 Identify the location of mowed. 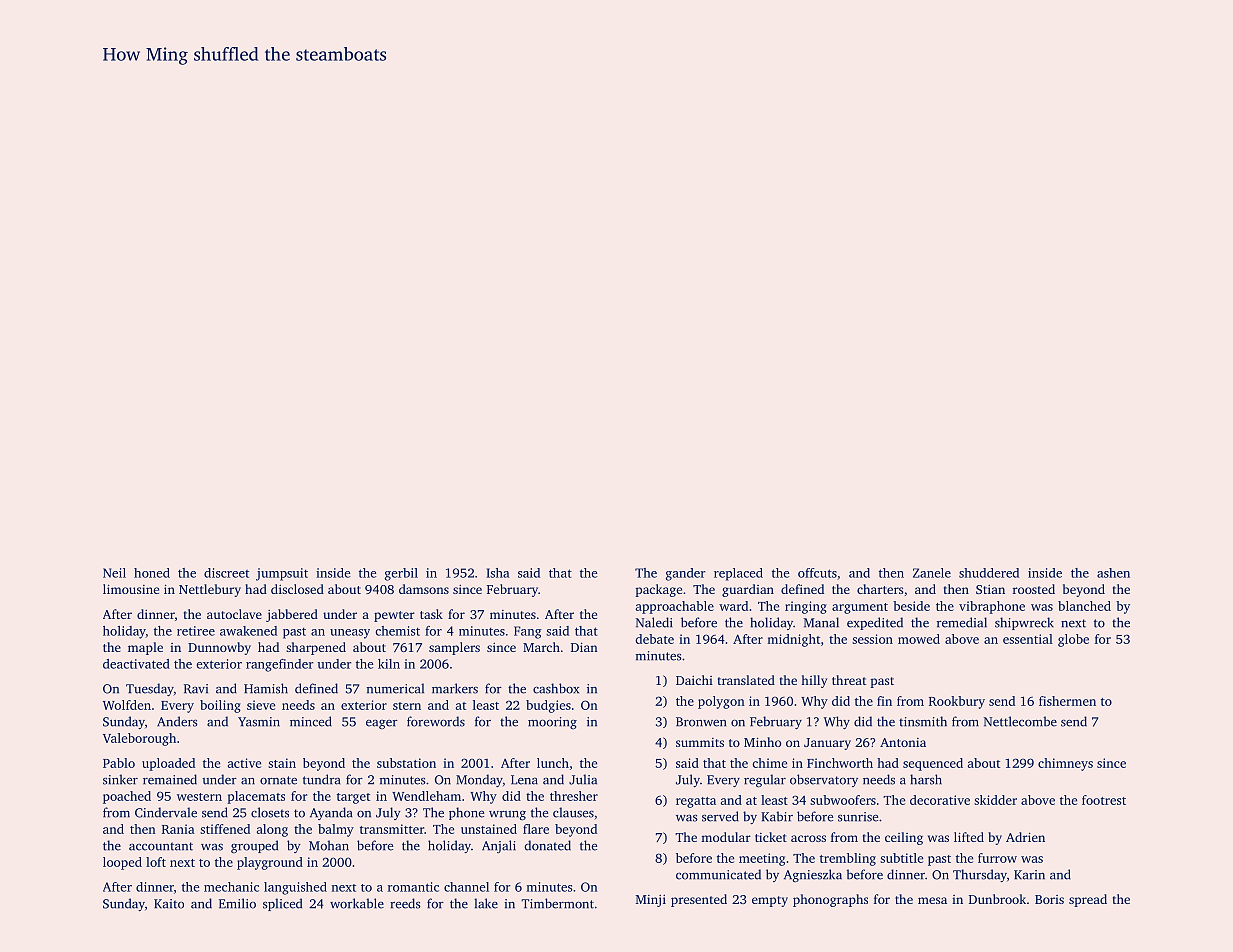
(919, 639).
